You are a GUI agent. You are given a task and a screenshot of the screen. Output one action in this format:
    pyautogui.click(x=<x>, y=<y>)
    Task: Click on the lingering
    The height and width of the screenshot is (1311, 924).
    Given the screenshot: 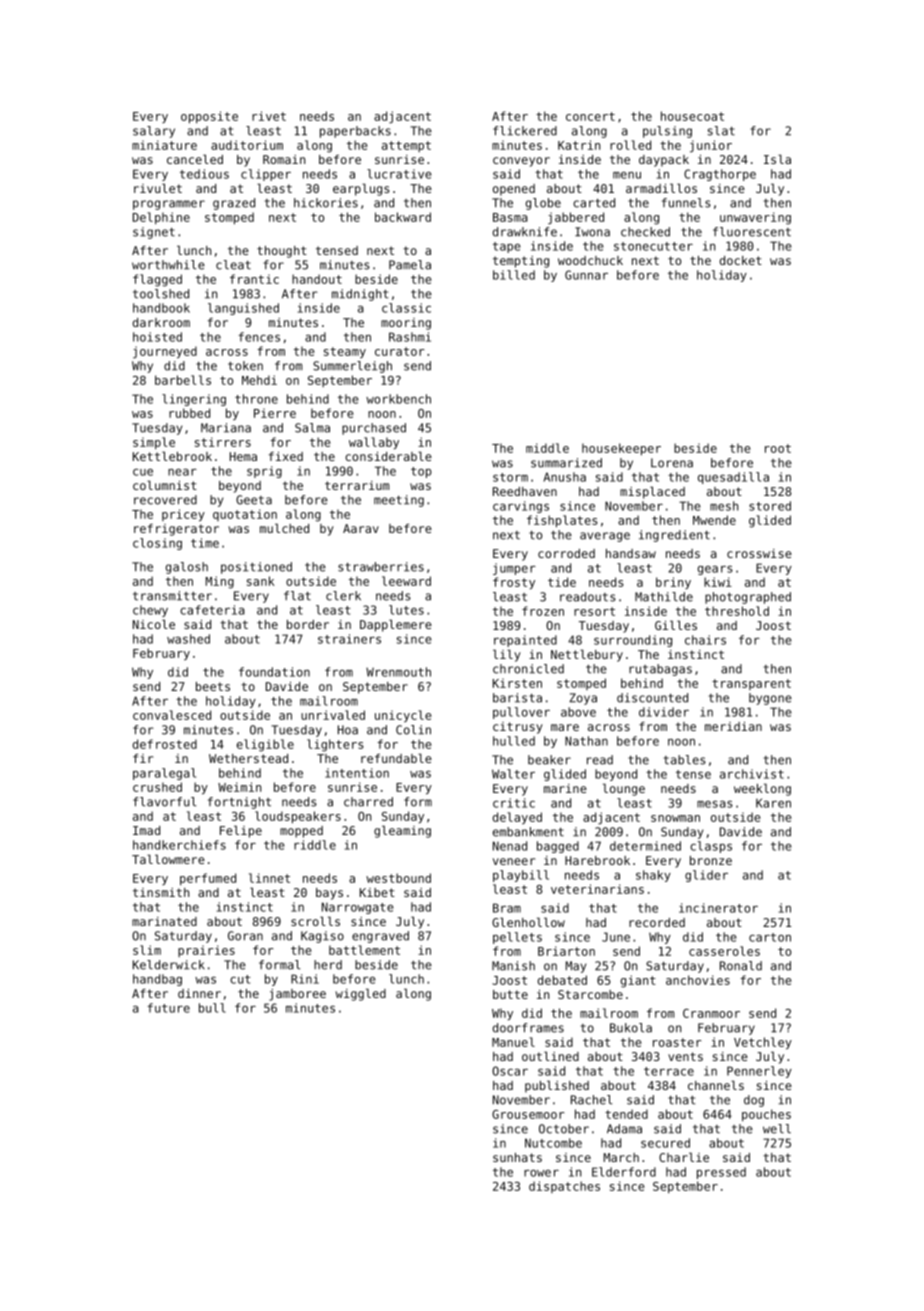 What is the action you would take?
    pyautogui.click(x=194, y=400)
